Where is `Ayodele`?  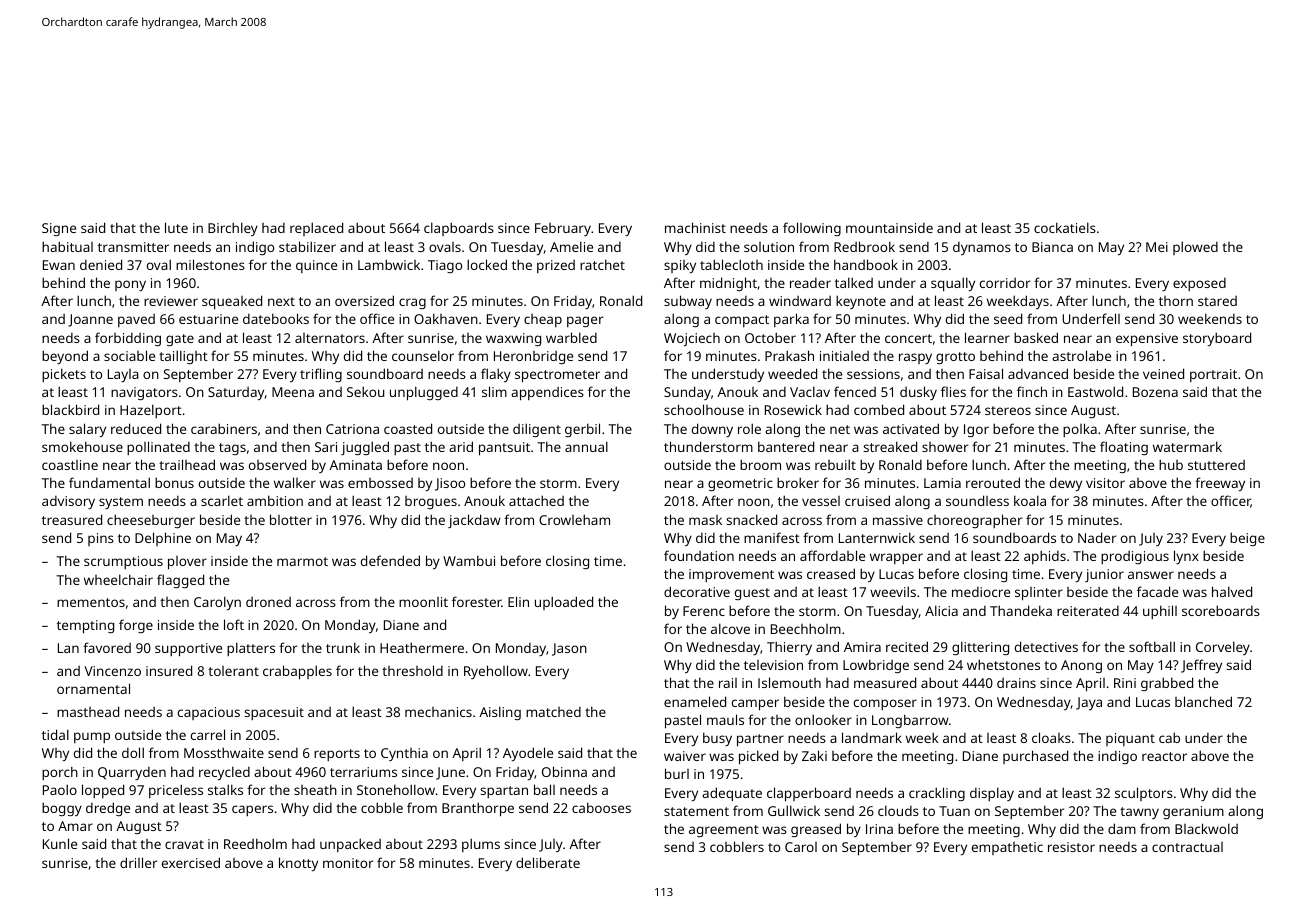
Ayodele is located at coordinates (528, 754).
